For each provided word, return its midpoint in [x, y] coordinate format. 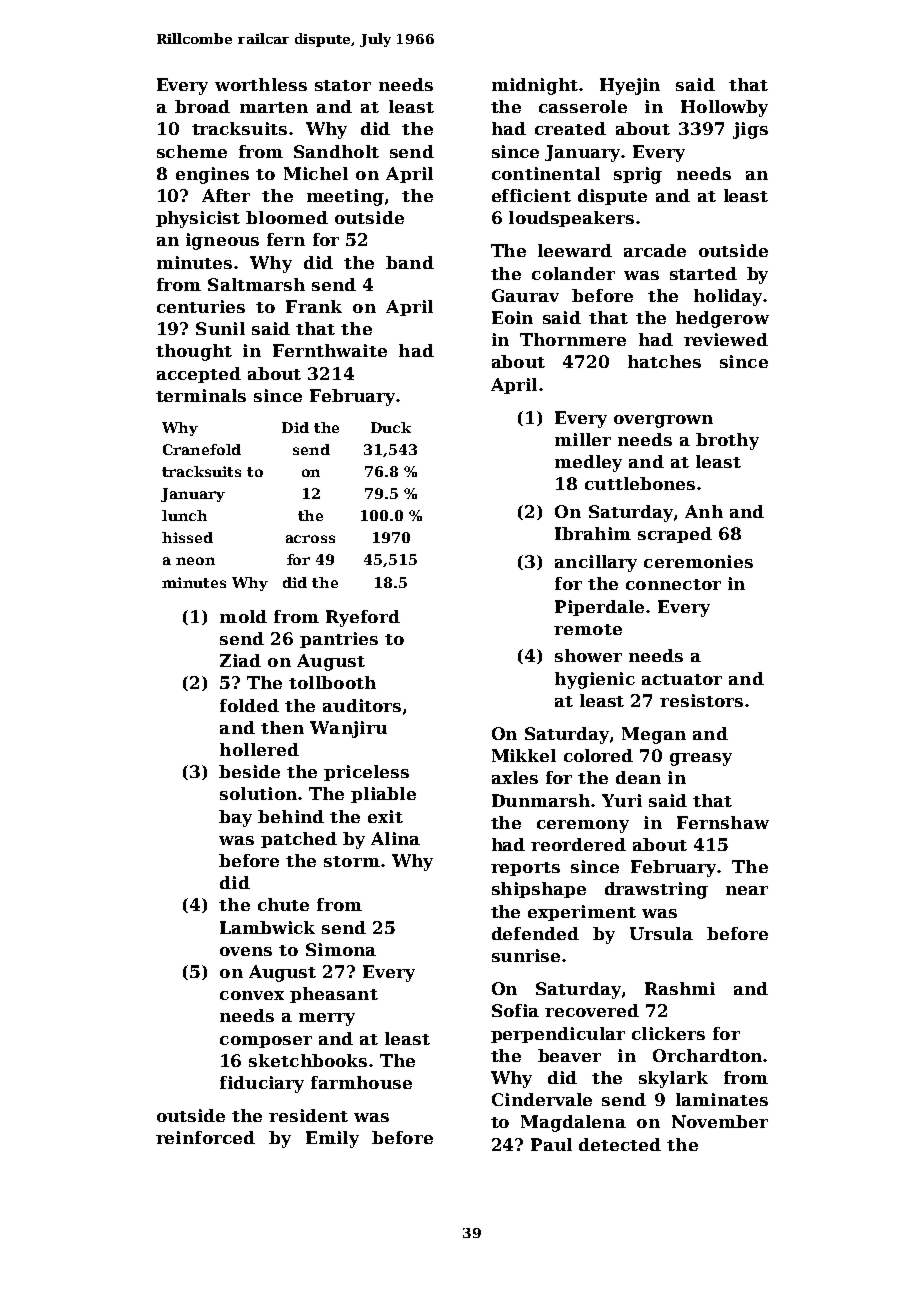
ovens [246, 951]
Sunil [220, 328]
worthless [261, 84]
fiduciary [262, 1084]
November [720, 1121]
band [410, 262]
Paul [551, 1144]
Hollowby [724, 108]
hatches [664, 361]
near [747, 890]
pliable [383, 795]
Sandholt [336, 151]
